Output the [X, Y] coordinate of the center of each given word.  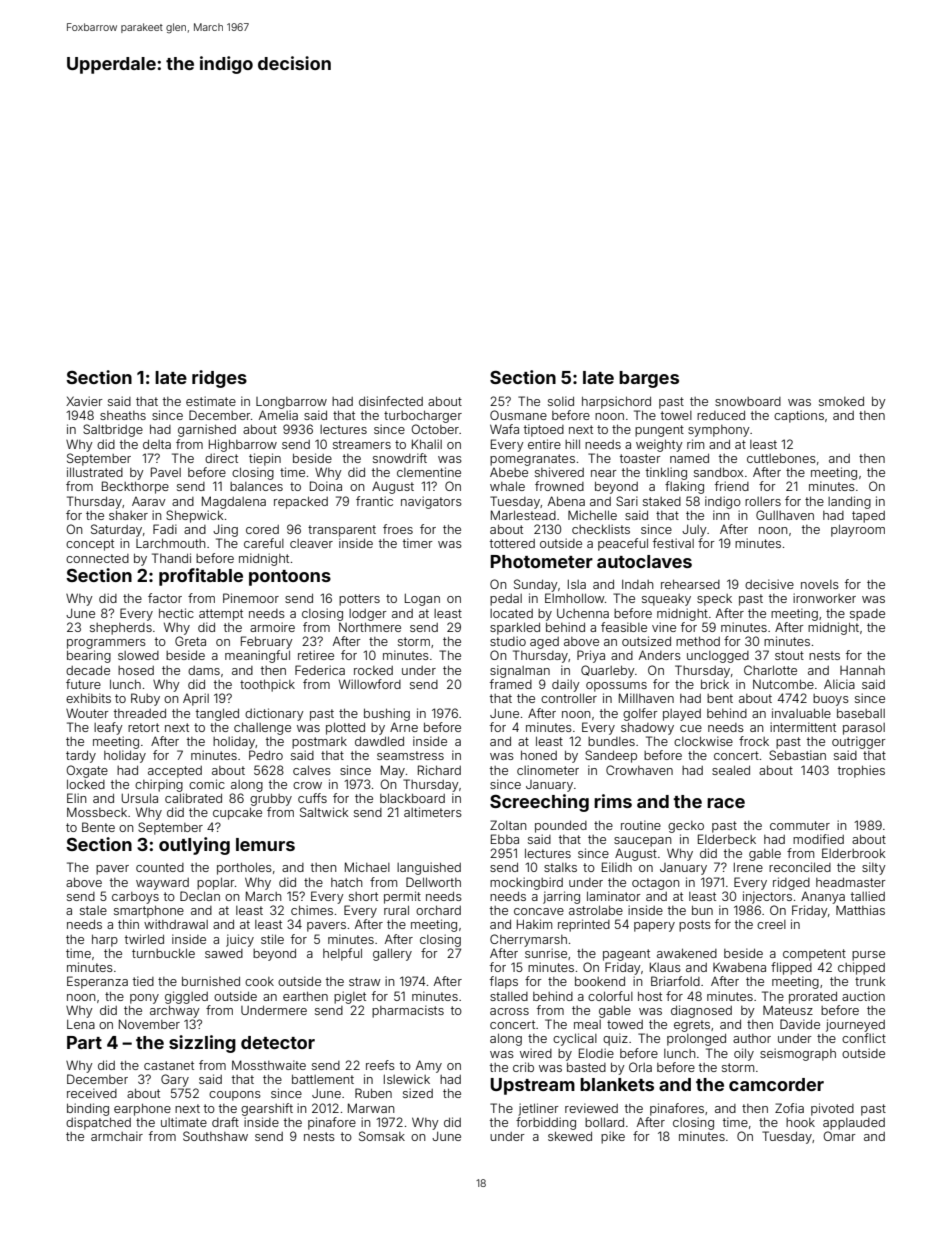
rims [613, 801]
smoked [841, 401]
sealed [731, 770]
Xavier [84, 401]
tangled [217, 714]
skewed [570, 1136]
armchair [117, 1136]
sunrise [546, 953]
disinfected [391, 401]
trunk [870, 981]
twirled [144, 939]
